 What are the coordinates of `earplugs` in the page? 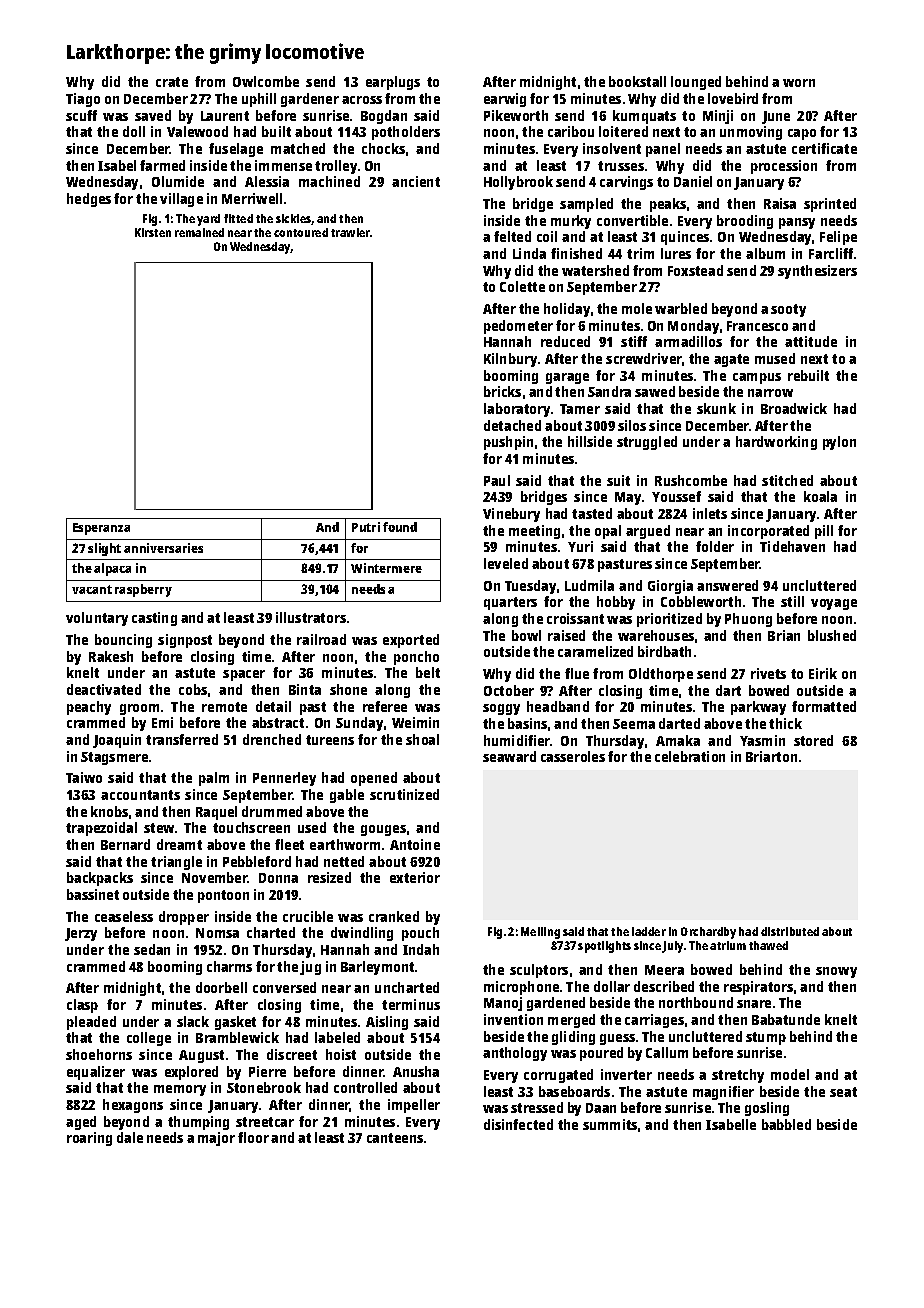 It's located at (393, 83).
